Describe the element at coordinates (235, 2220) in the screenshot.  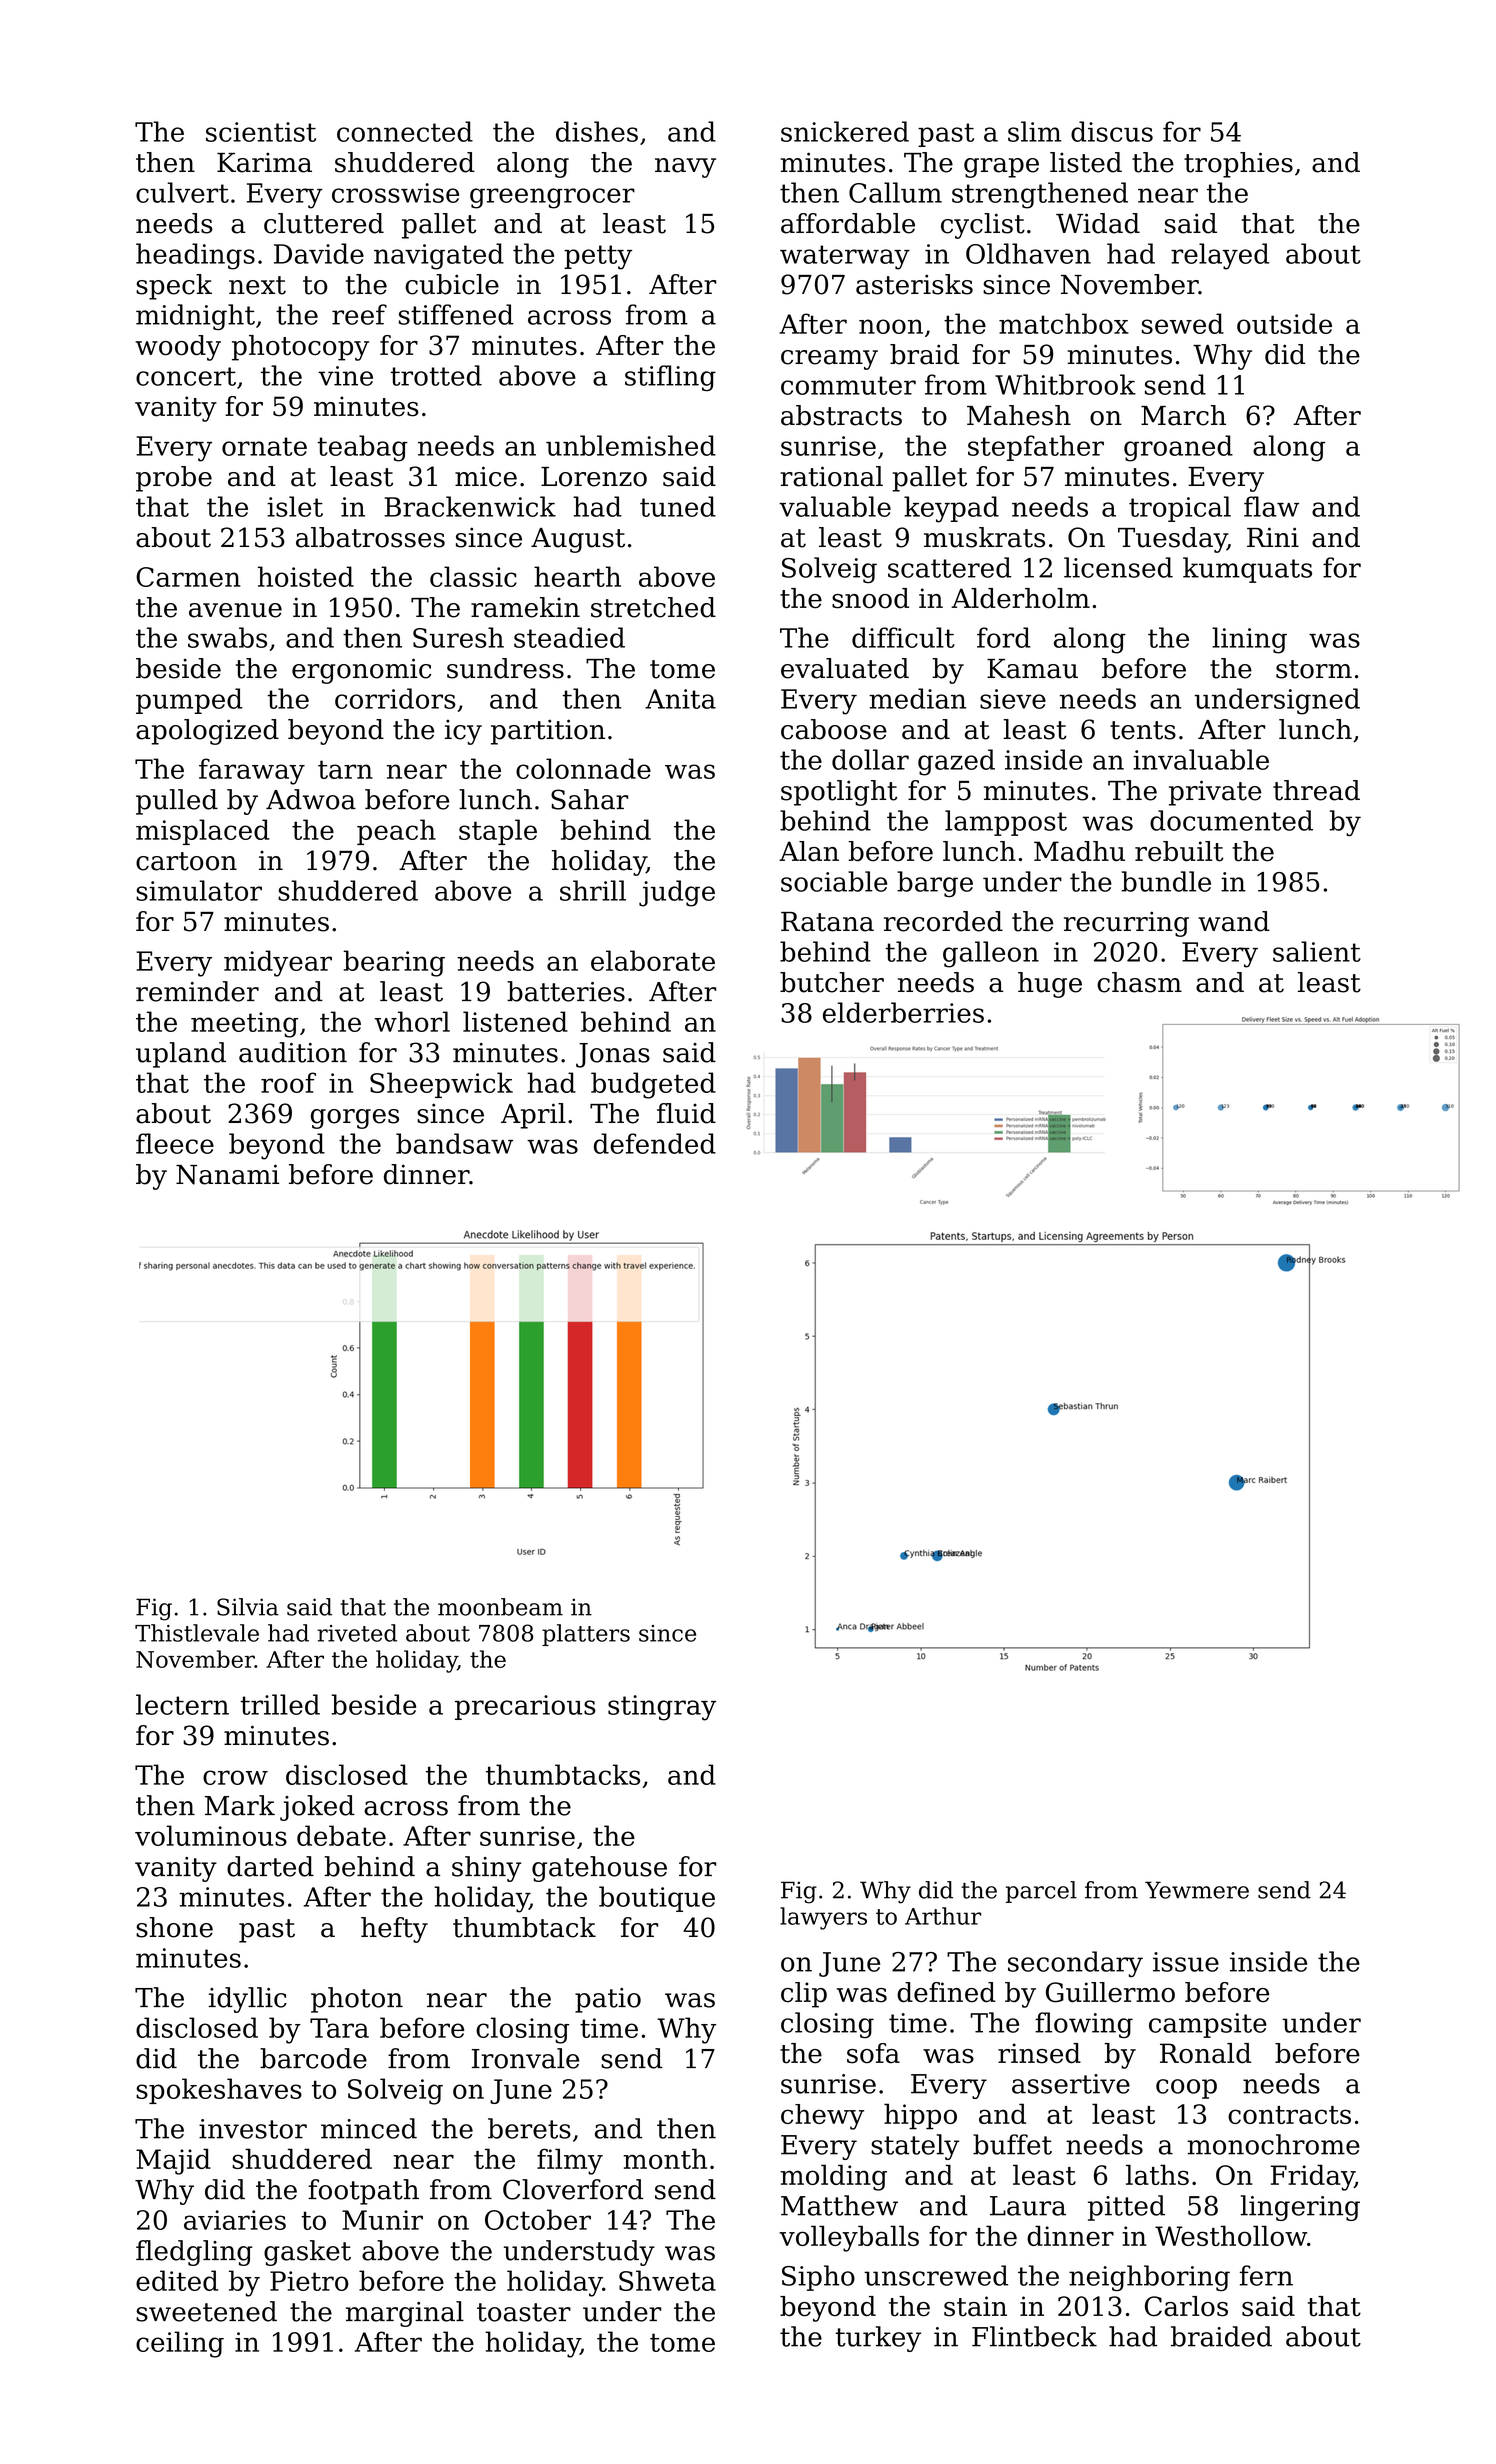
I see `aviaries` at that location.
